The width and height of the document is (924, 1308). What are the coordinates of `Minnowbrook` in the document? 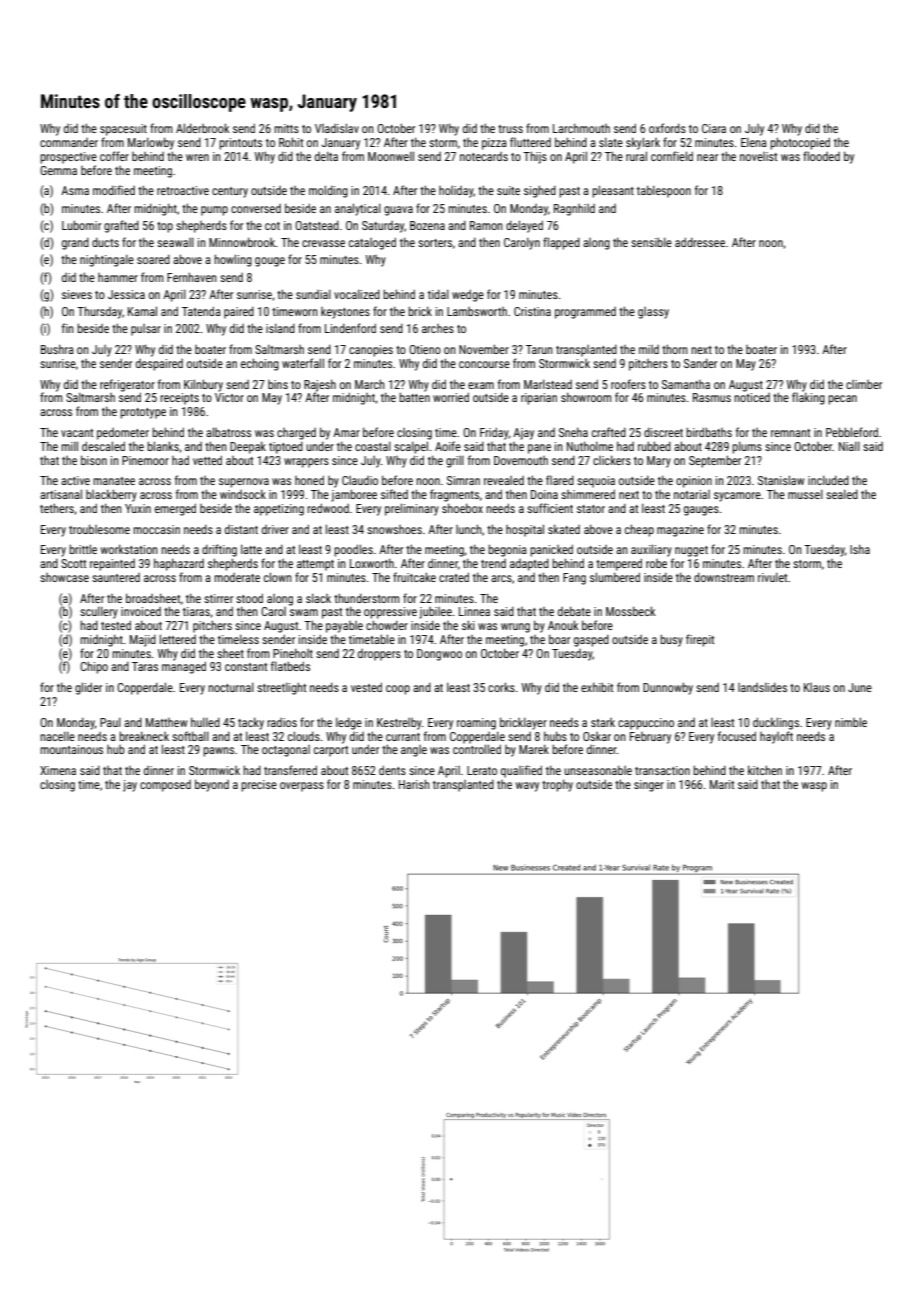 It's located at (242, 242).
